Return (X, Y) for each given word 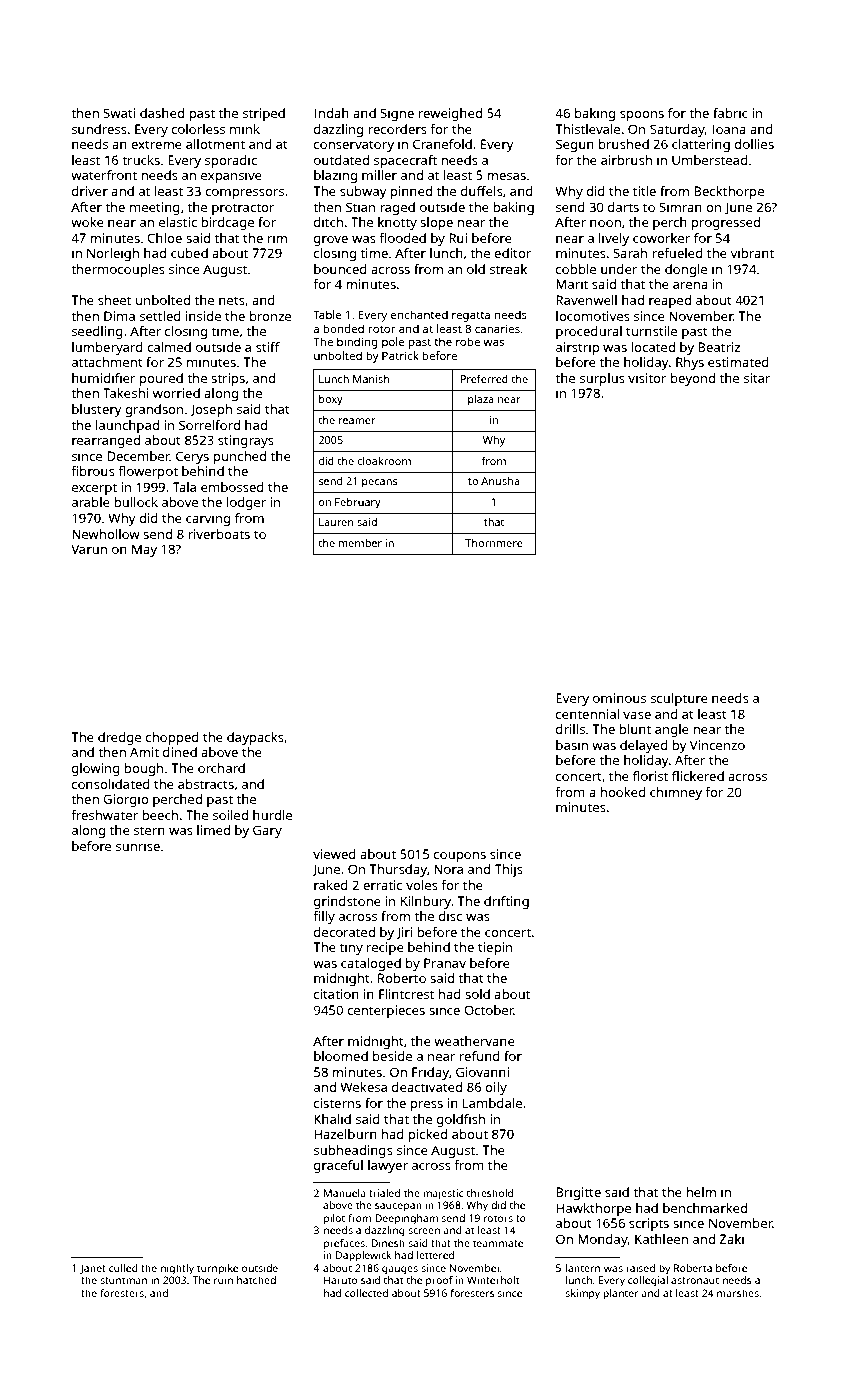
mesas (506, 176)
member (360, 543)
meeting (155, 208)
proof (439, 1281)
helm (701, 1192)
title (644, 191)
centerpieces (386, 1011)
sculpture (679, 699)
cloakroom (384, 461)
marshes (738, 1293)
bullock (136, 502)
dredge (119, 738)
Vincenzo (717, 745)
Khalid (332, 1119)
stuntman (123, 1280)
